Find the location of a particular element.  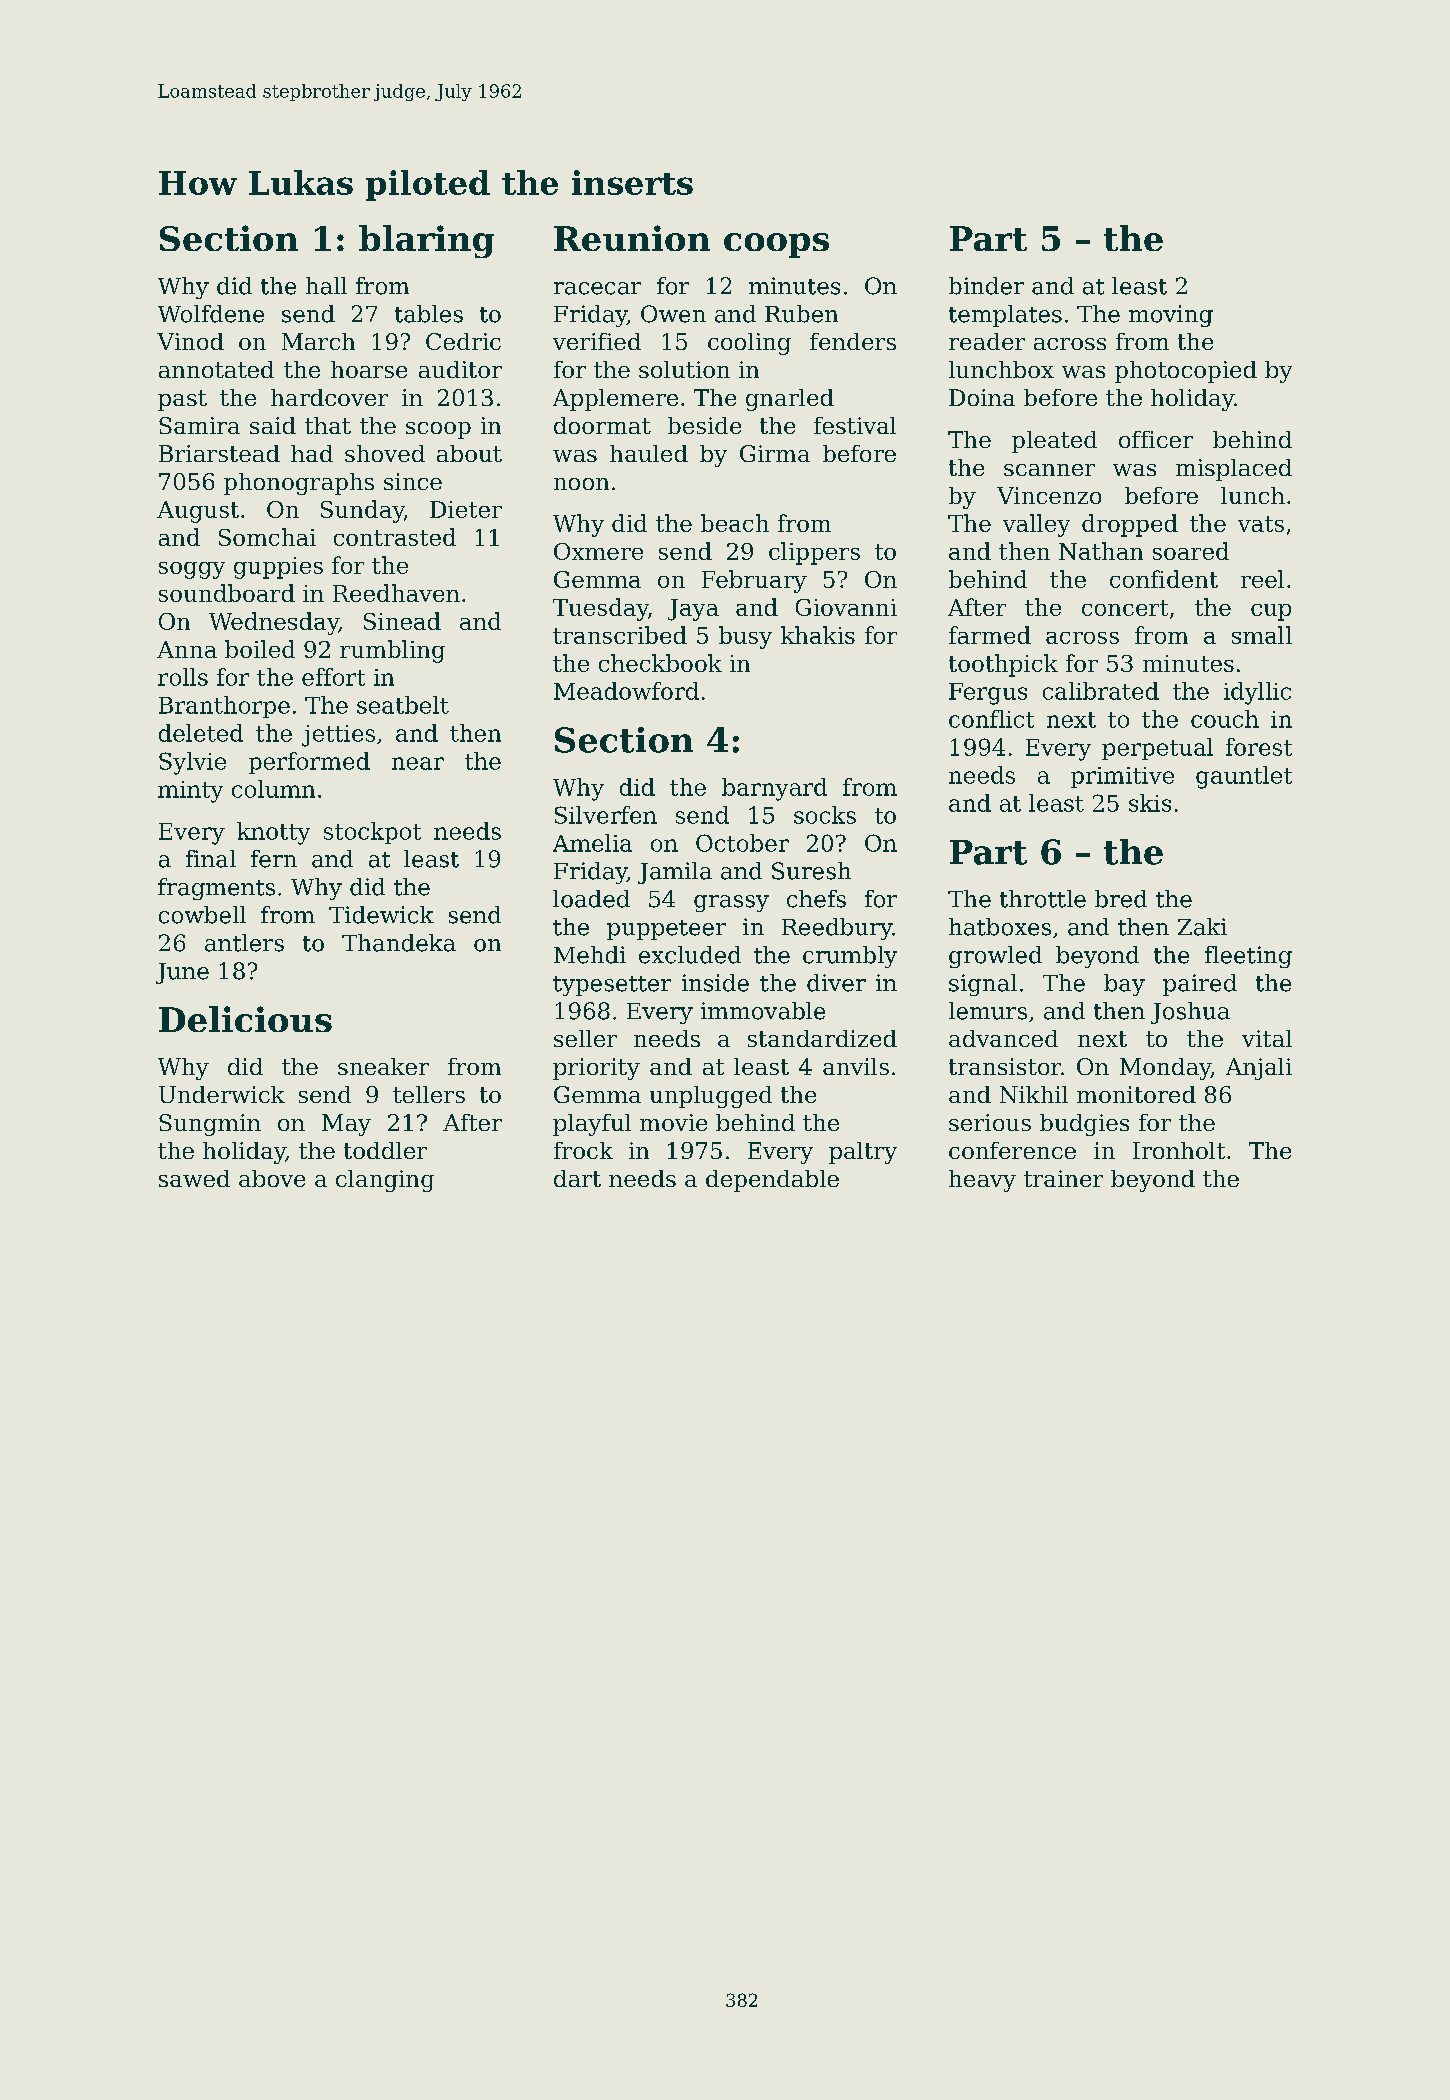

standardized is located at coordinates (822, 1038).
